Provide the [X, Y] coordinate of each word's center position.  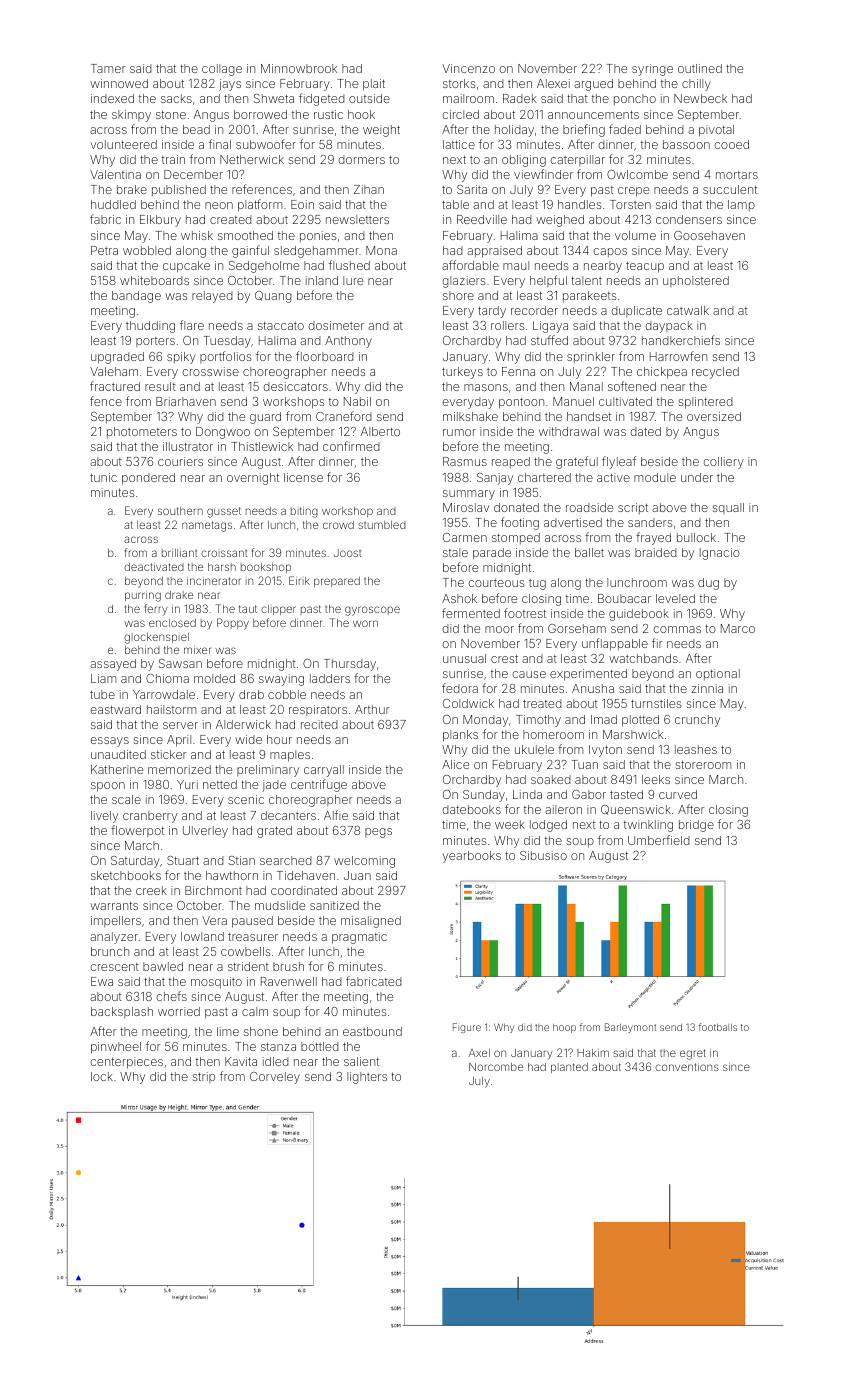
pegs [378, 833]
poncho [635, 99]
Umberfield [659, 840]
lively [104, 817]
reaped [511, 462]
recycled [715, 373]
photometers [142, 432]
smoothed [245, 235]
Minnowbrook [299, 68]
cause [529, 674]
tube [102, 694]
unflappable [615, 644]
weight [381, 131]
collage [222, 70]
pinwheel [116, 1048]
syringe [652, 70]
